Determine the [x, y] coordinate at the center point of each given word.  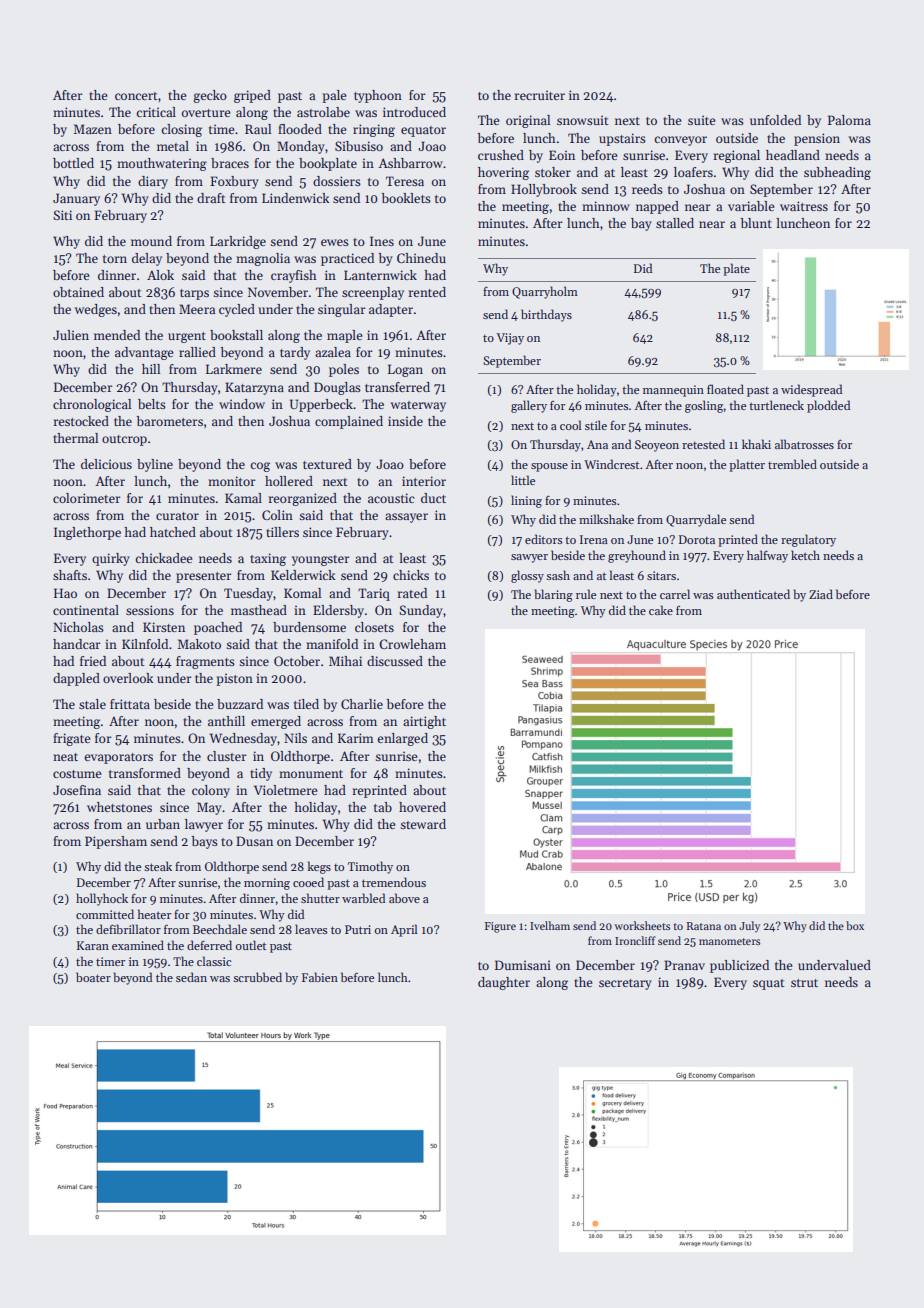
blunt [756, 223]
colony [211, 791]
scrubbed [258, 977]
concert [136, 96]
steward [423, 824]
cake [661, 610]
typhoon [378, 96]
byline [155, 465]
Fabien [320, 977]
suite [702, 120]
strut [804, 983]
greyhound [637, 556]
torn [115, 259]
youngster [321, 560]
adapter [391, 310]
